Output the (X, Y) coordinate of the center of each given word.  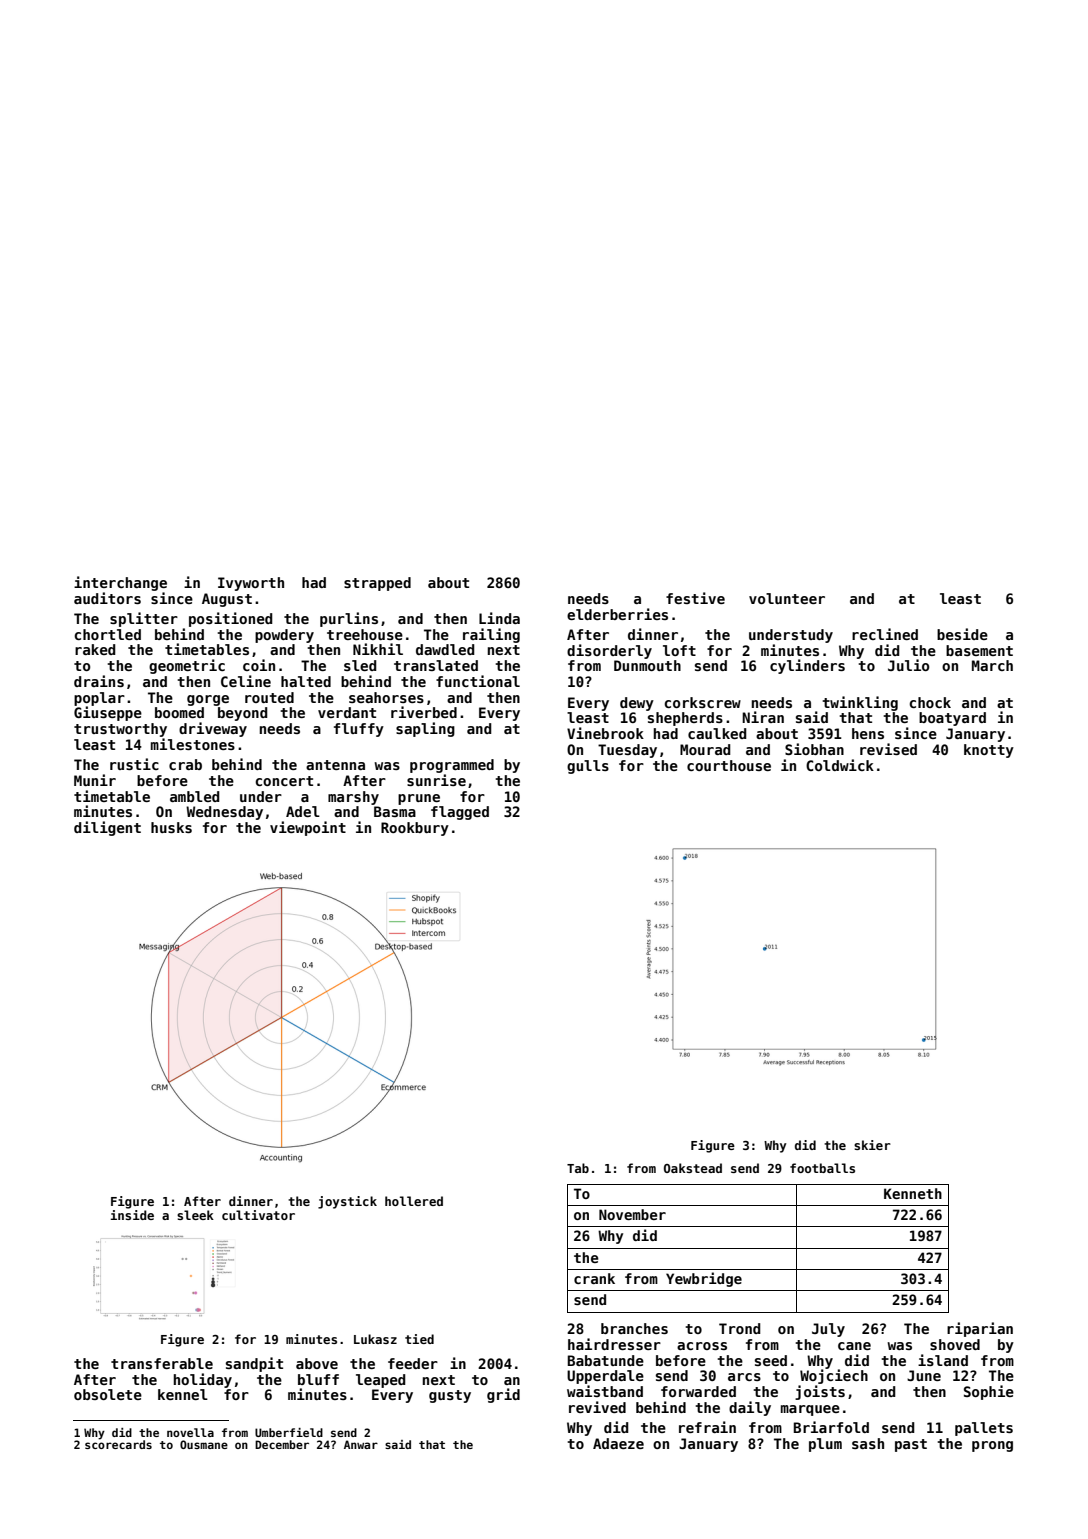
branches (634, 1328)
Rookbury (415, 829)
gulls (588, 767)
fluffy (359, 730)
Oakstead (693, 1168)
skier (872, 1145)
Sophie (989, 1392)
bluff (318, 1379)
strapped (377, 584)
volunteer (787, 598)
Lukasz (375, 1339)
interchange (120, 583)
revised (888, 749)
